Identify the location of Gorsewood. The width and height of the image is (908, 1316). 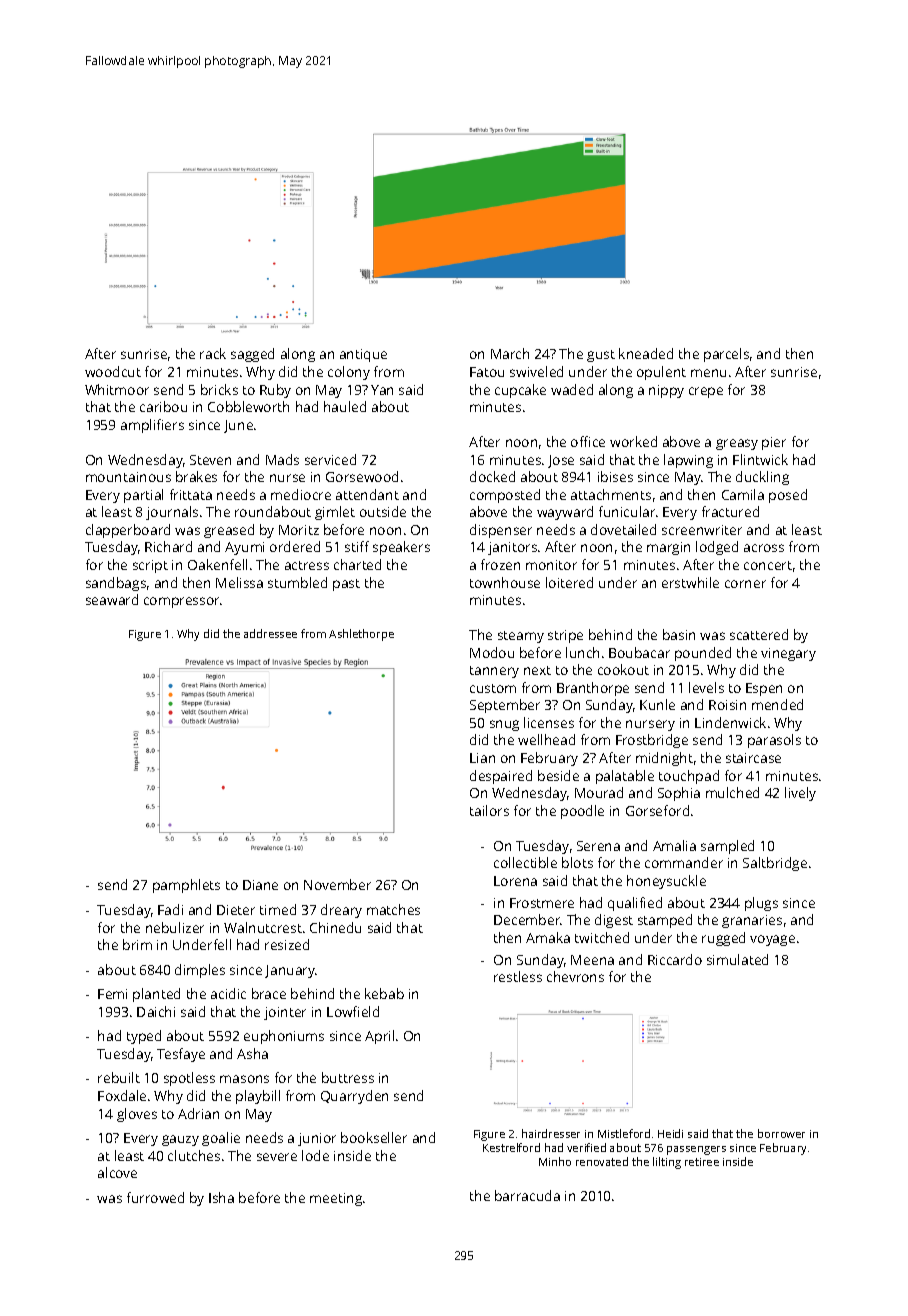
(362, 476).
